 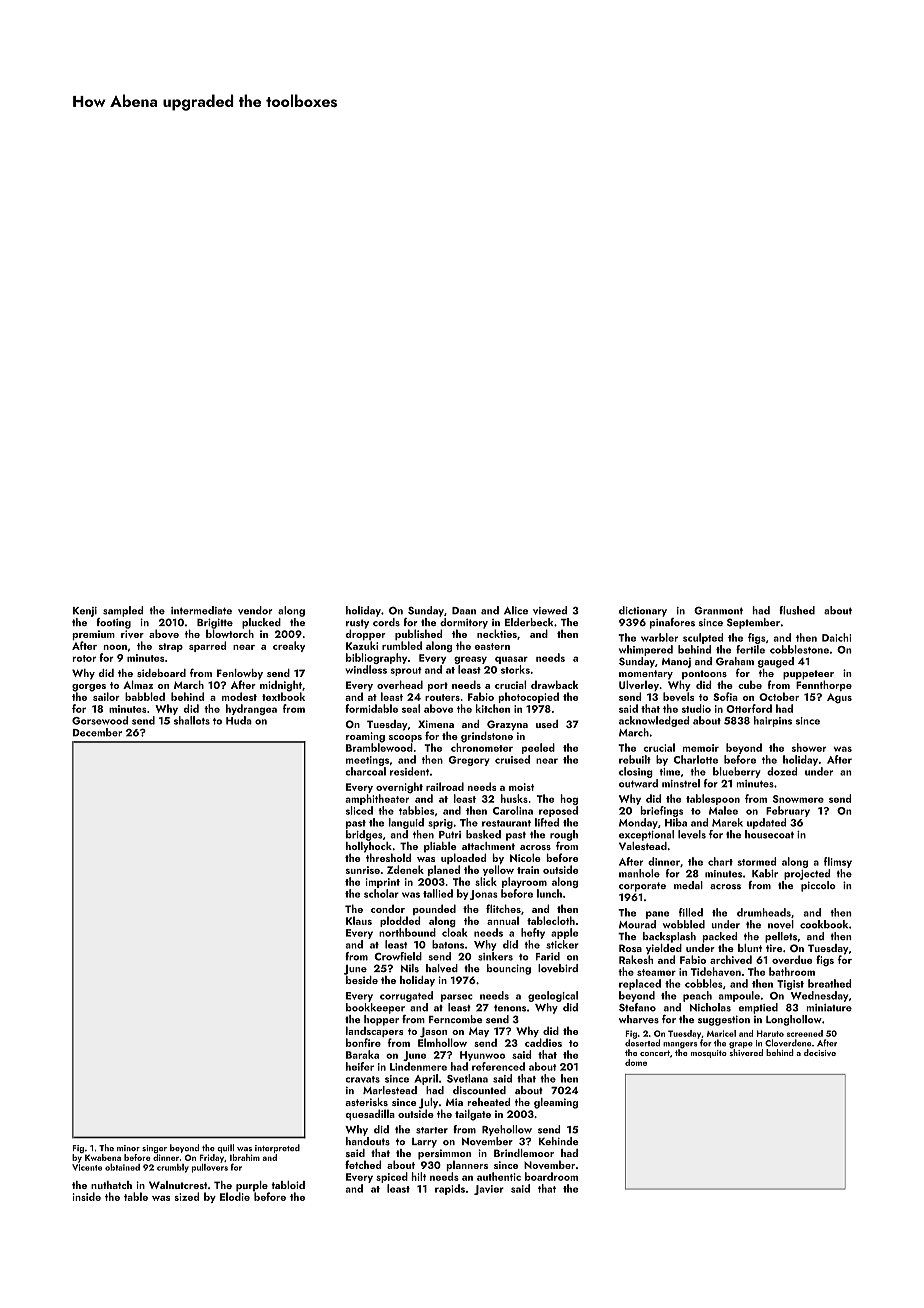 What do you see at coordinates (646, 675) in the document?
I see `momentary` at bounding box center [646, 675].
